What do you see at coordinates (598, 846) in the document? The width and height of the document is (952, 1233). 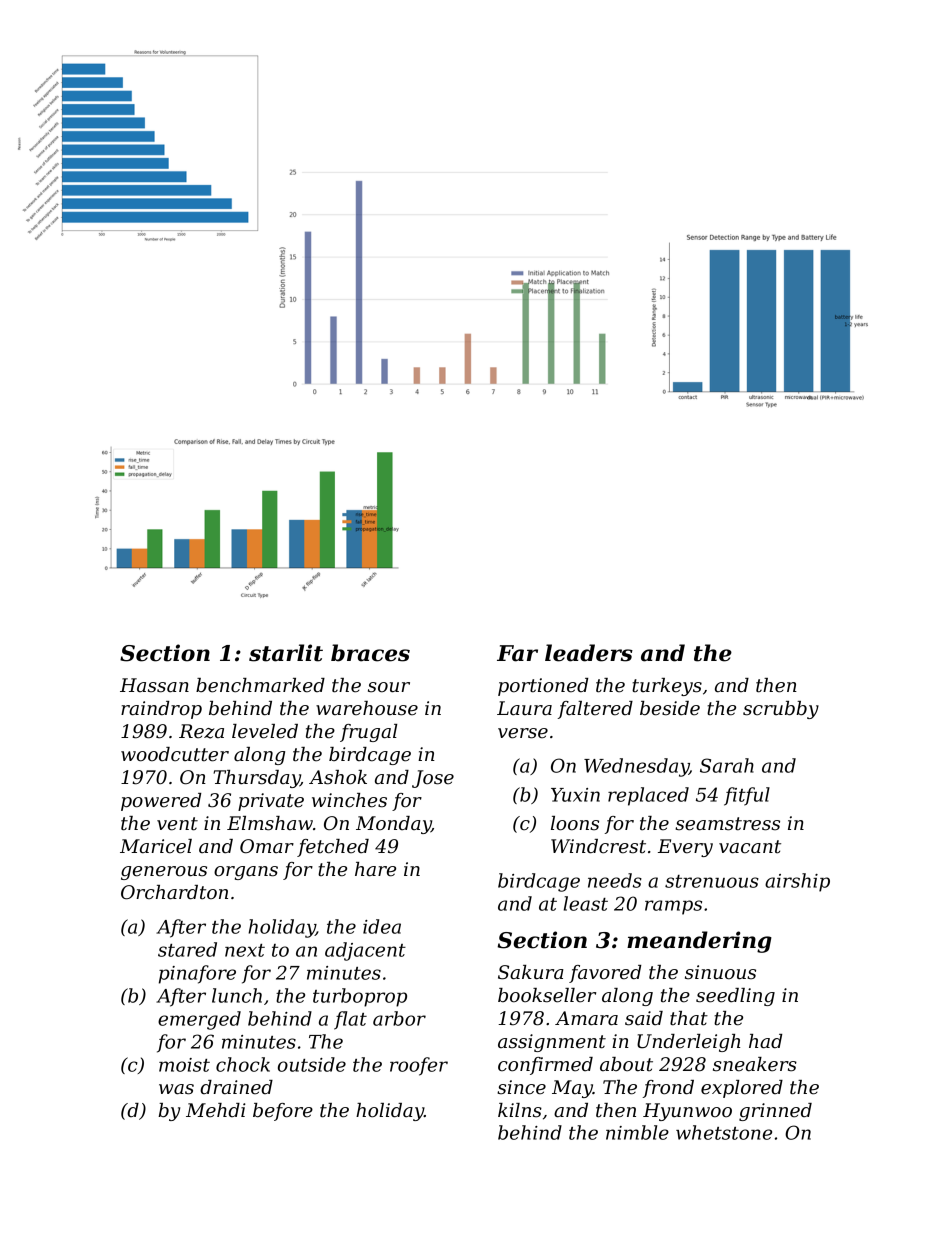 I see `Windcrest` at bounding box center [598, 846].
